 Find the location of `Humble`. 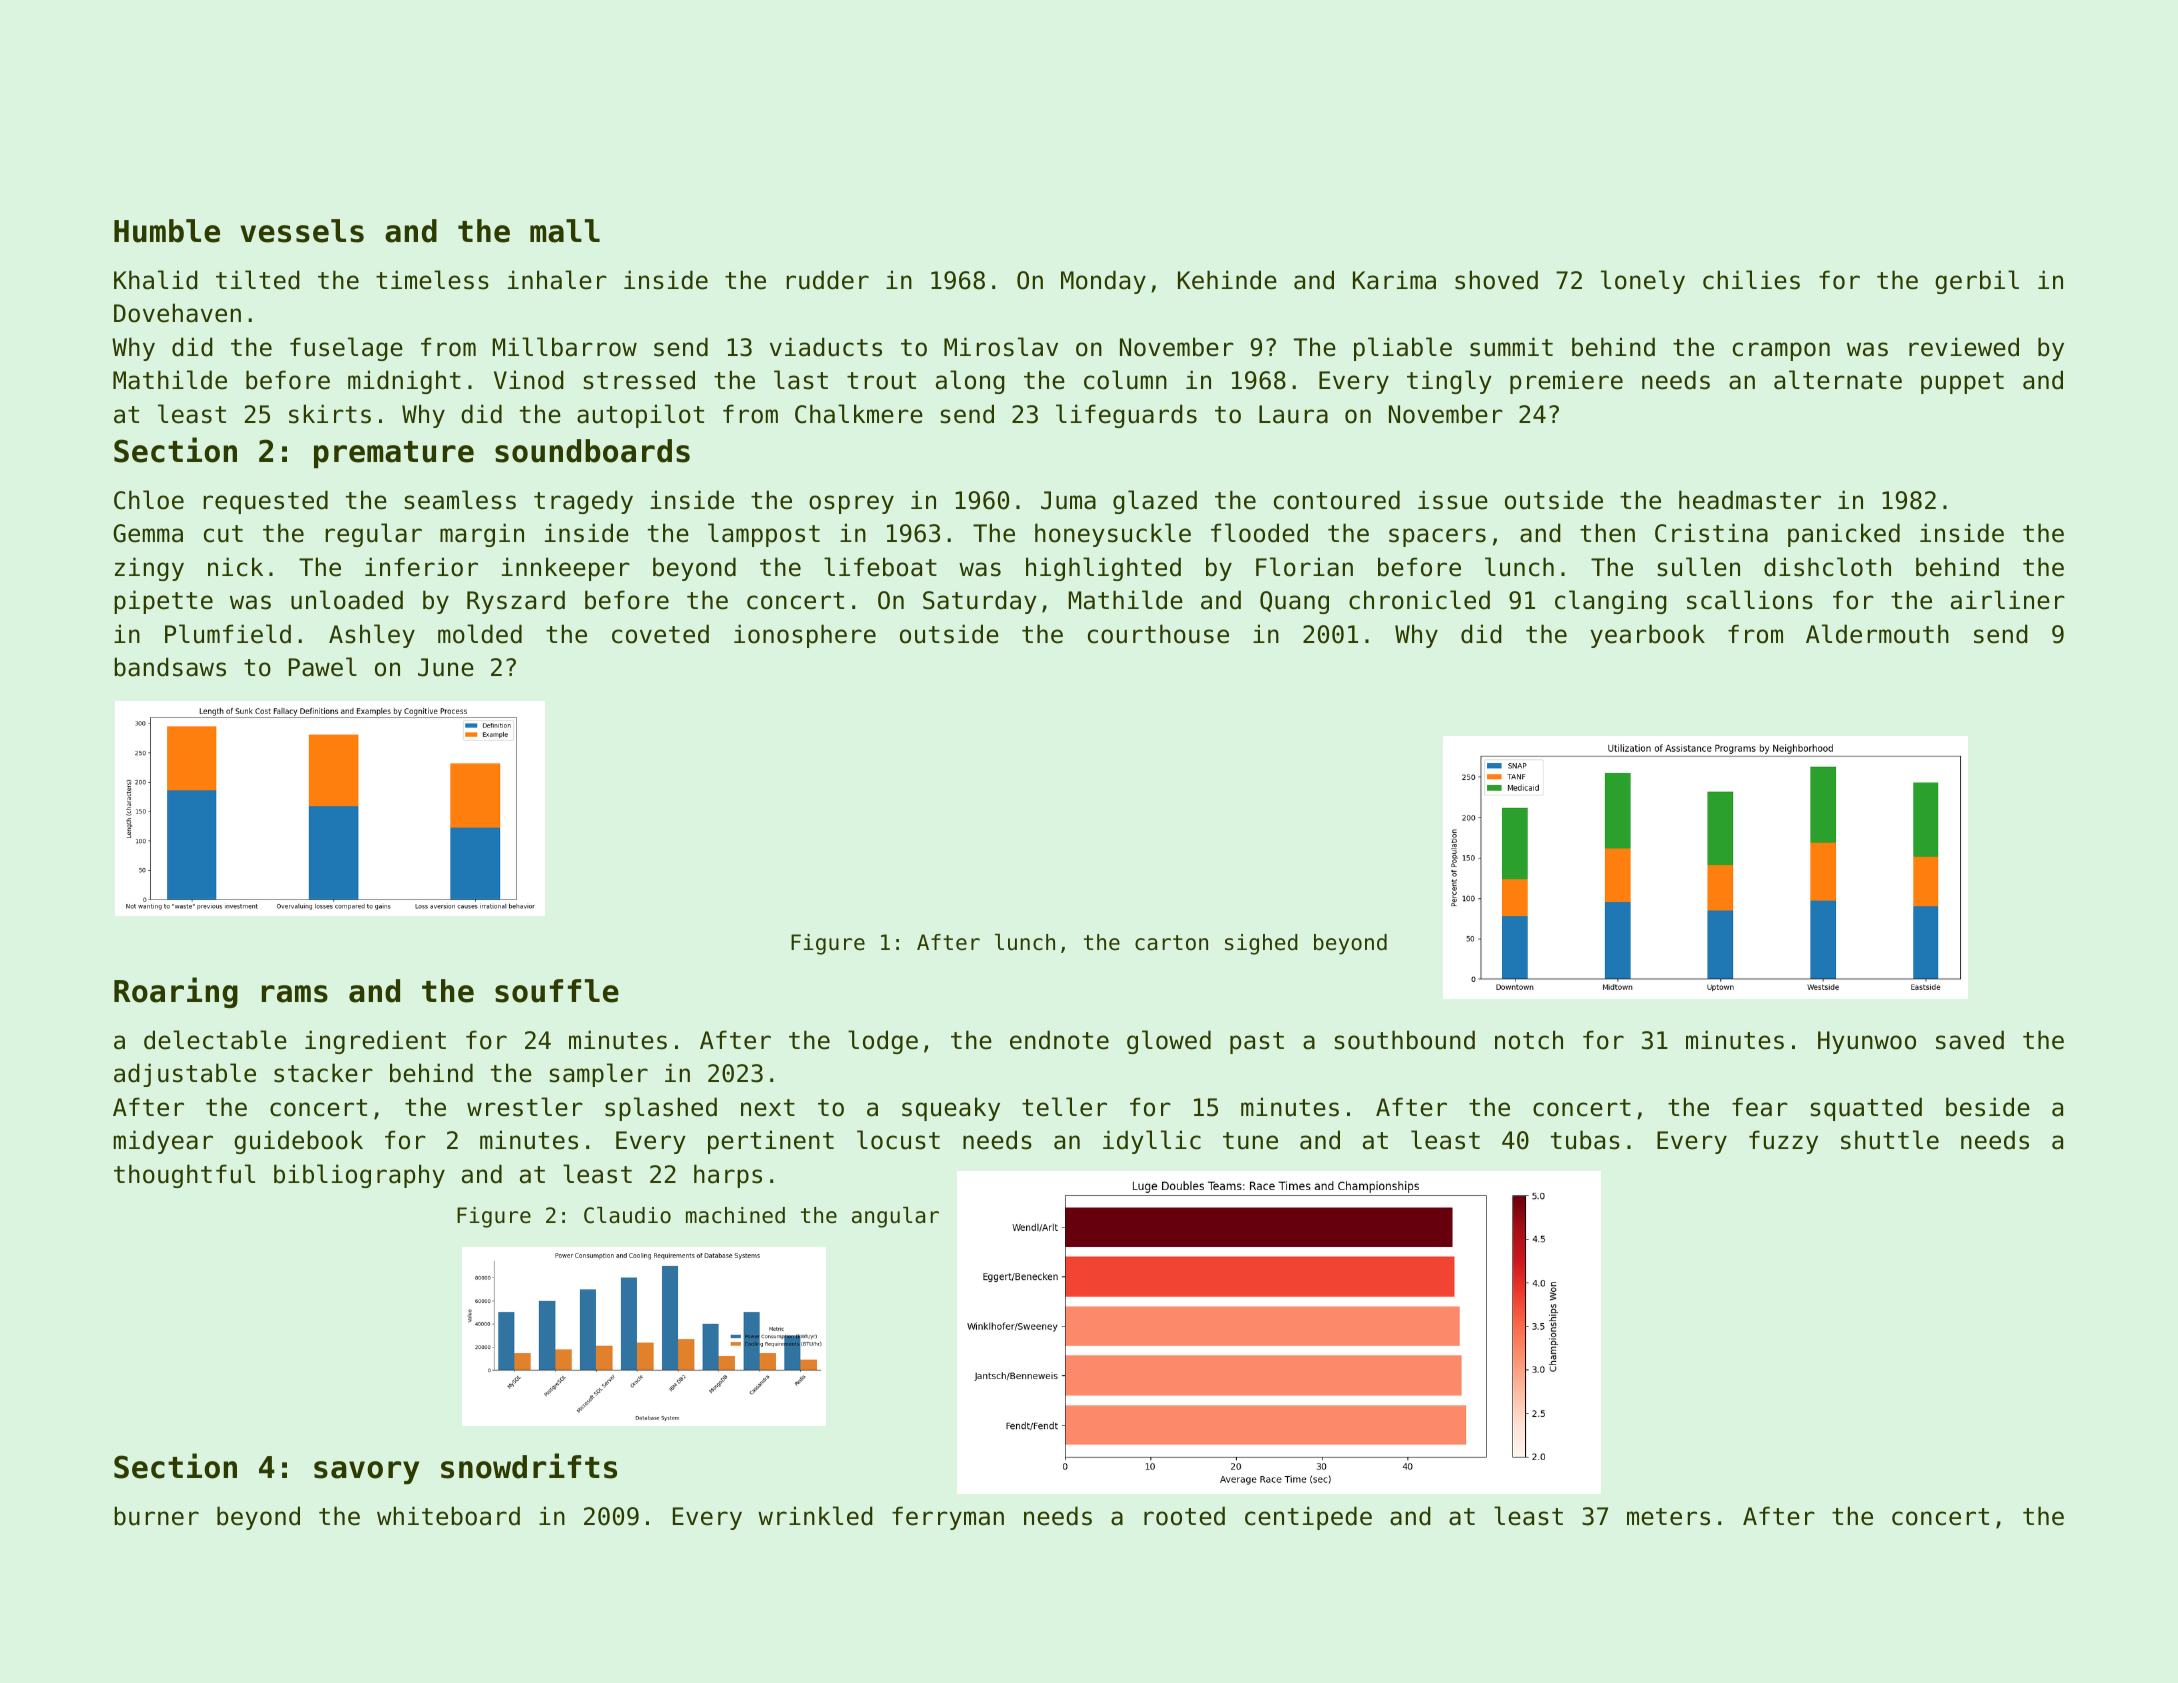

Humble is located at coordinates (167, 231).
